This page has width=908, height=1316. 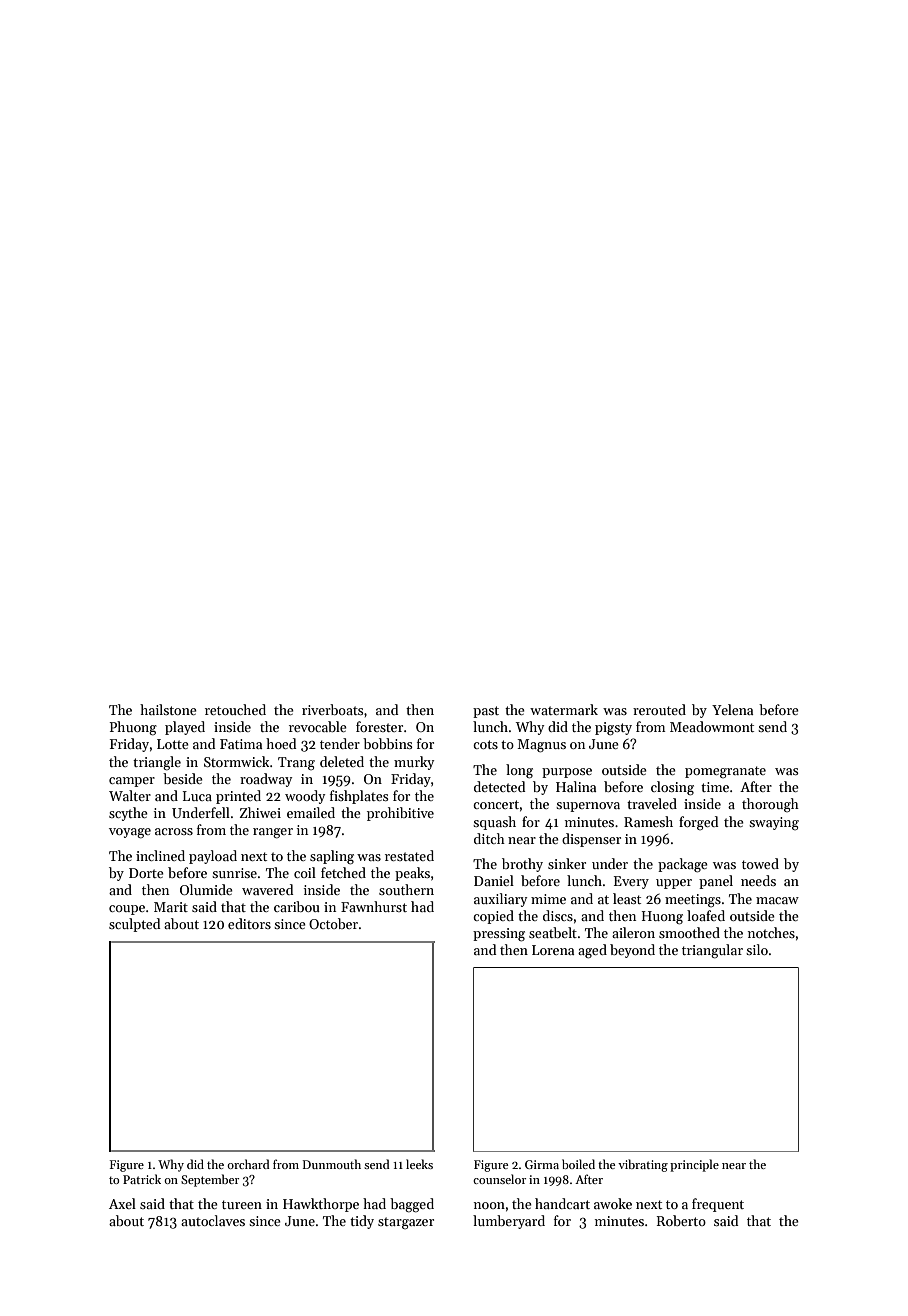 What do you see at coordinates (681, 1220) in the page?
I see `Roberto` at bounding box center [681, 1220].
